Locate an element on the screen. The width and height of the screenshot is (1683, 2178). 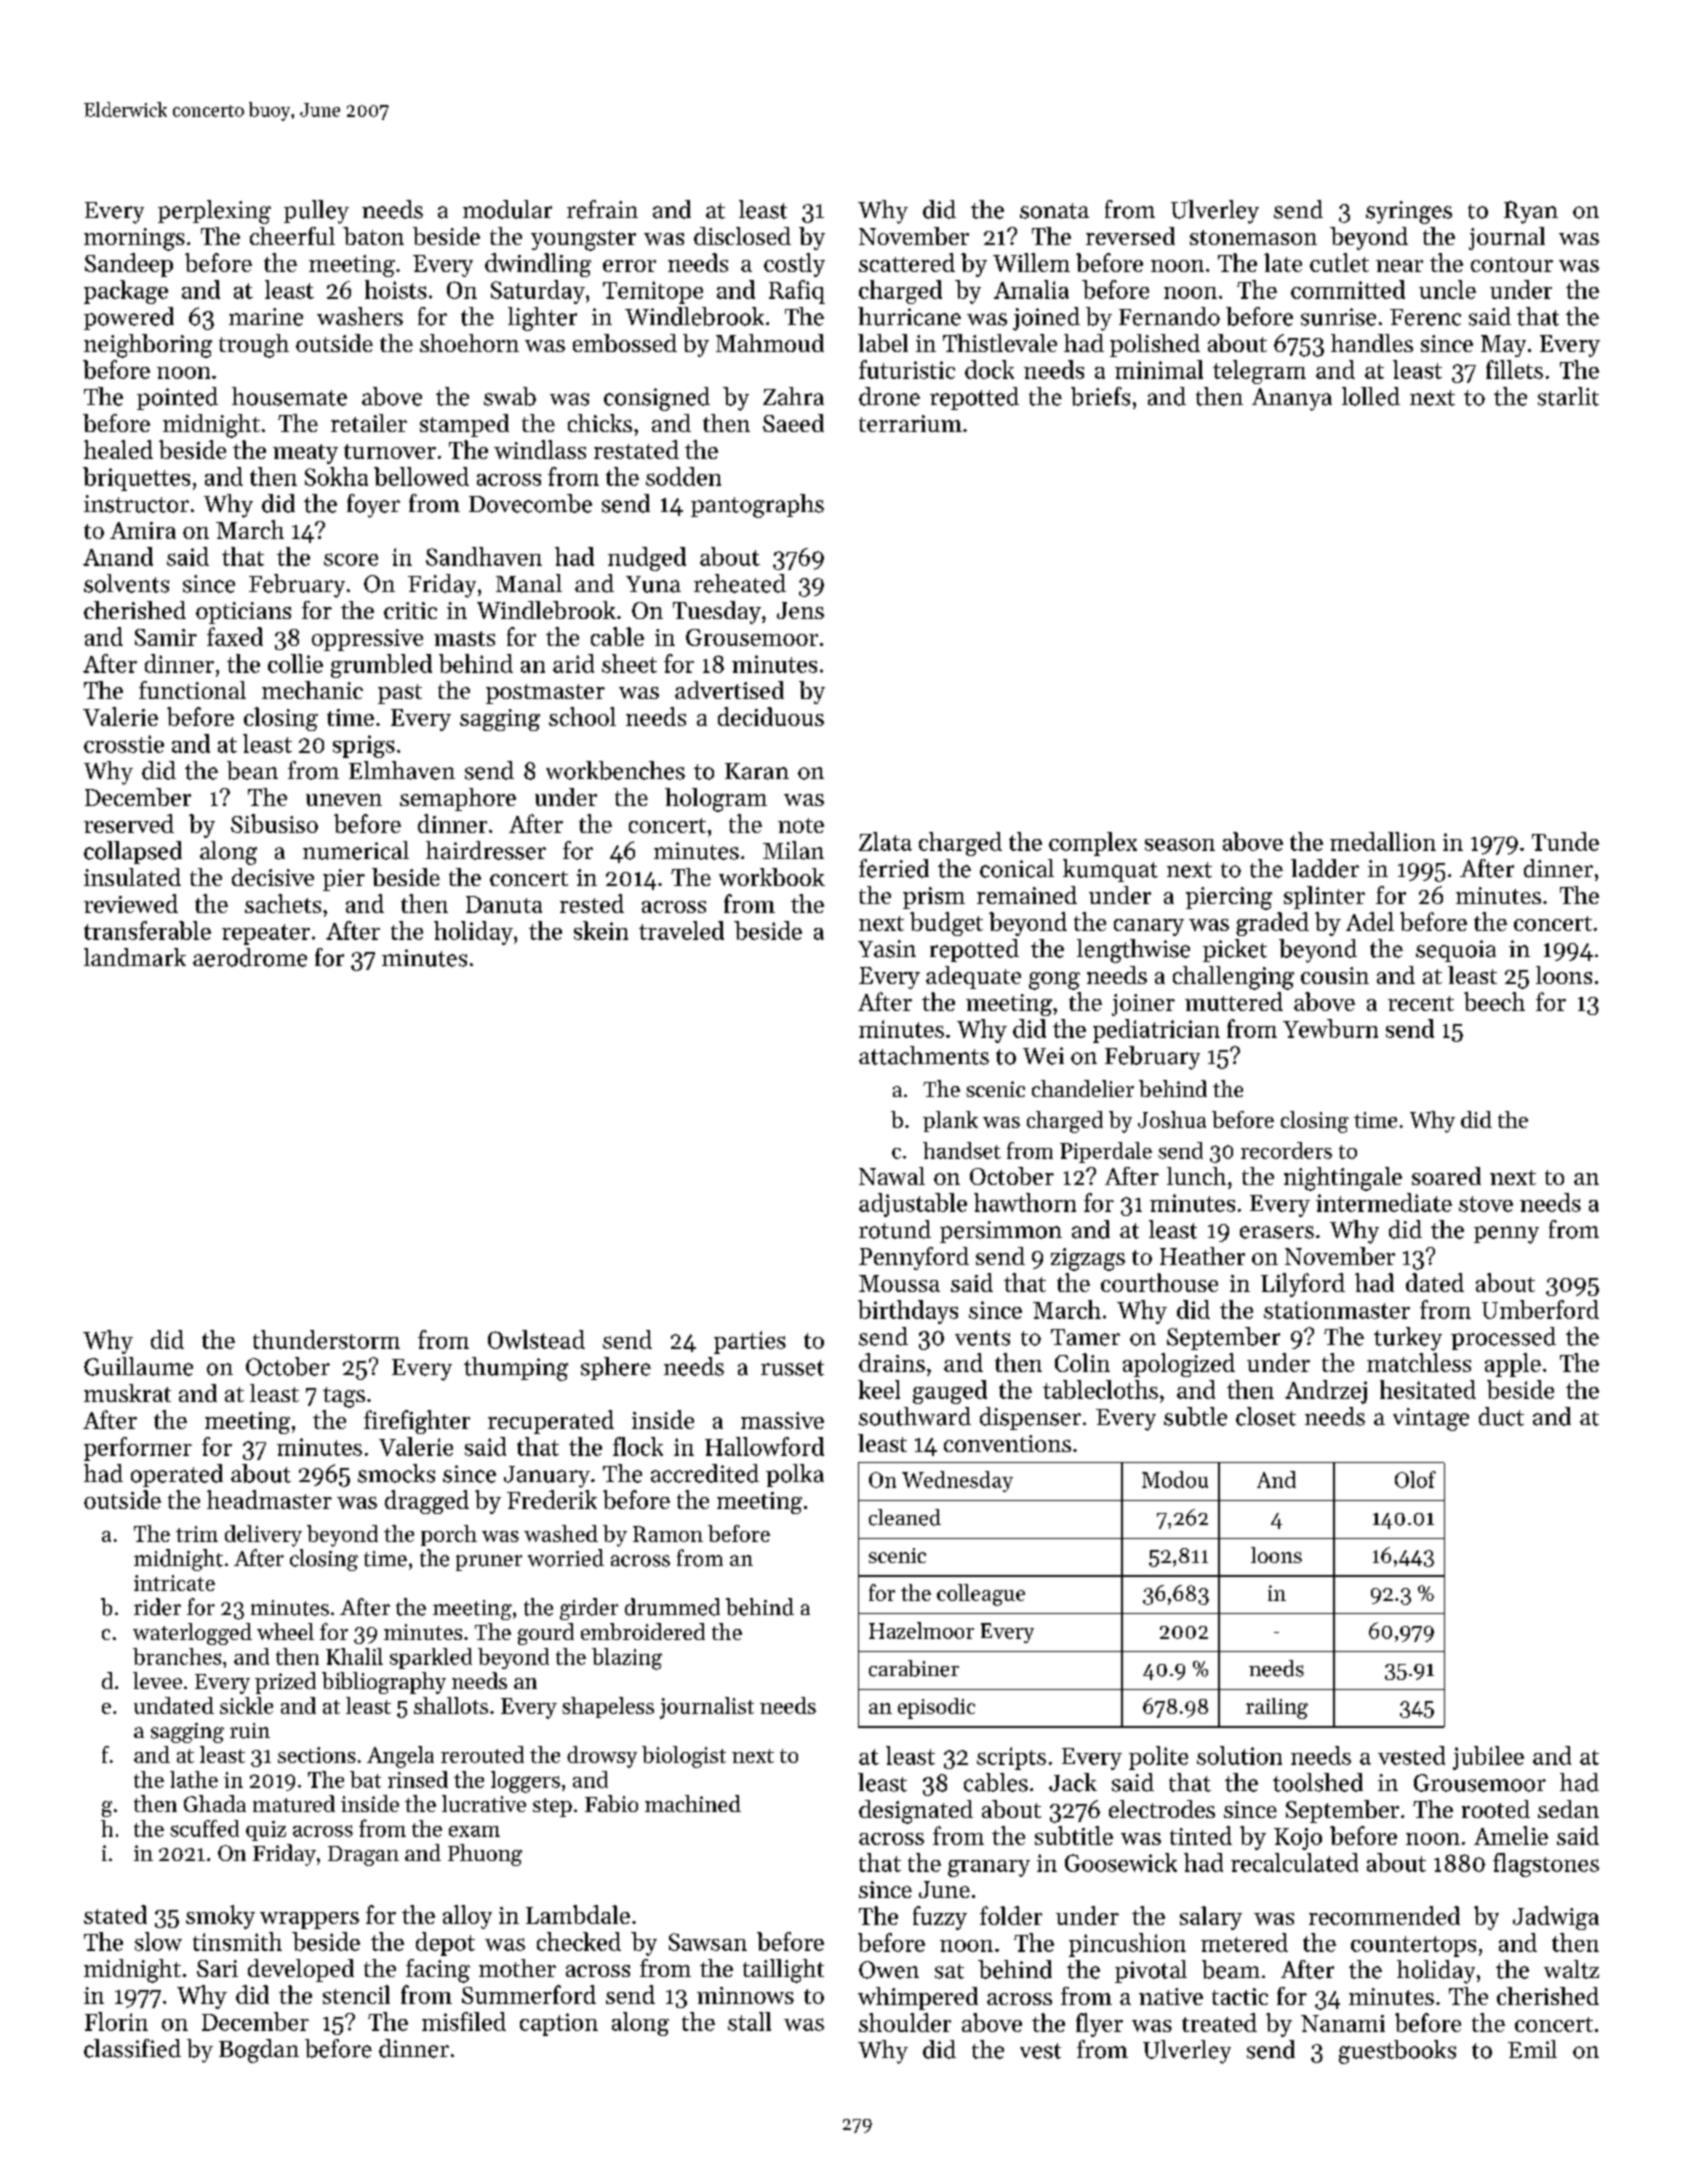
starlit is located at coordinates (1568, 396).
